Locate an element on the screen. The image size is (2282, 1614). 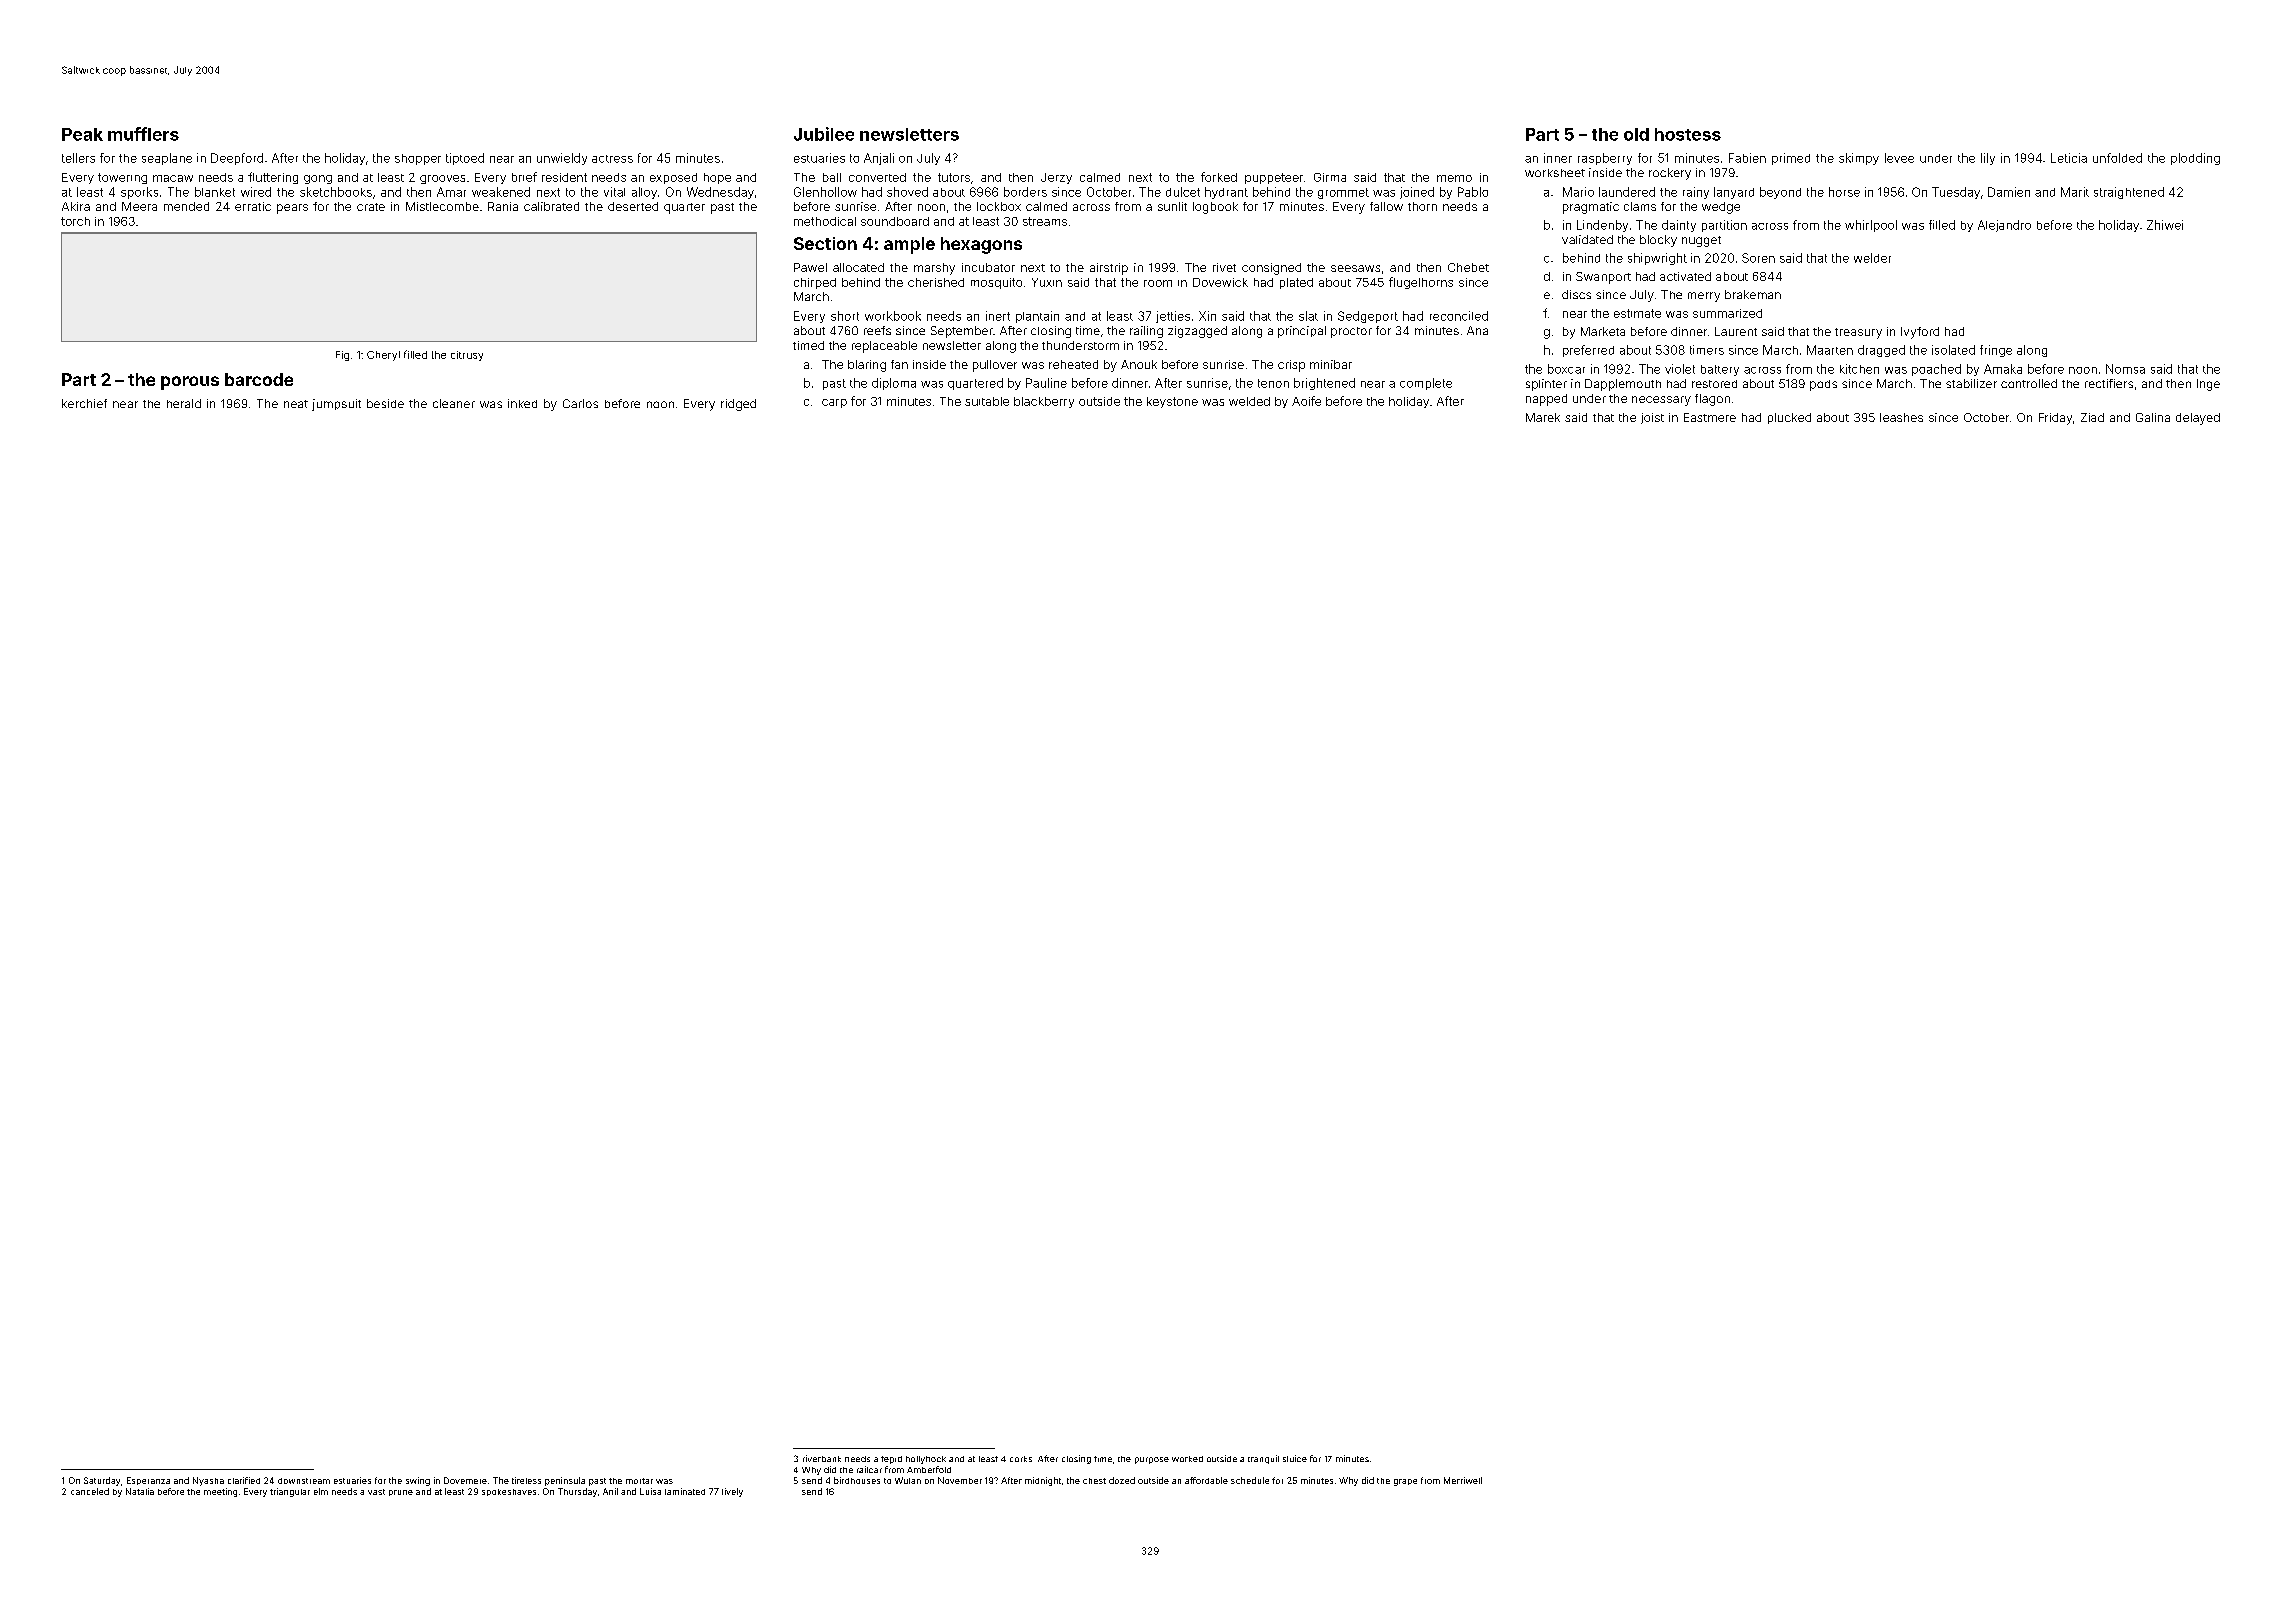
Peak is located at coordinates (82, 134).
